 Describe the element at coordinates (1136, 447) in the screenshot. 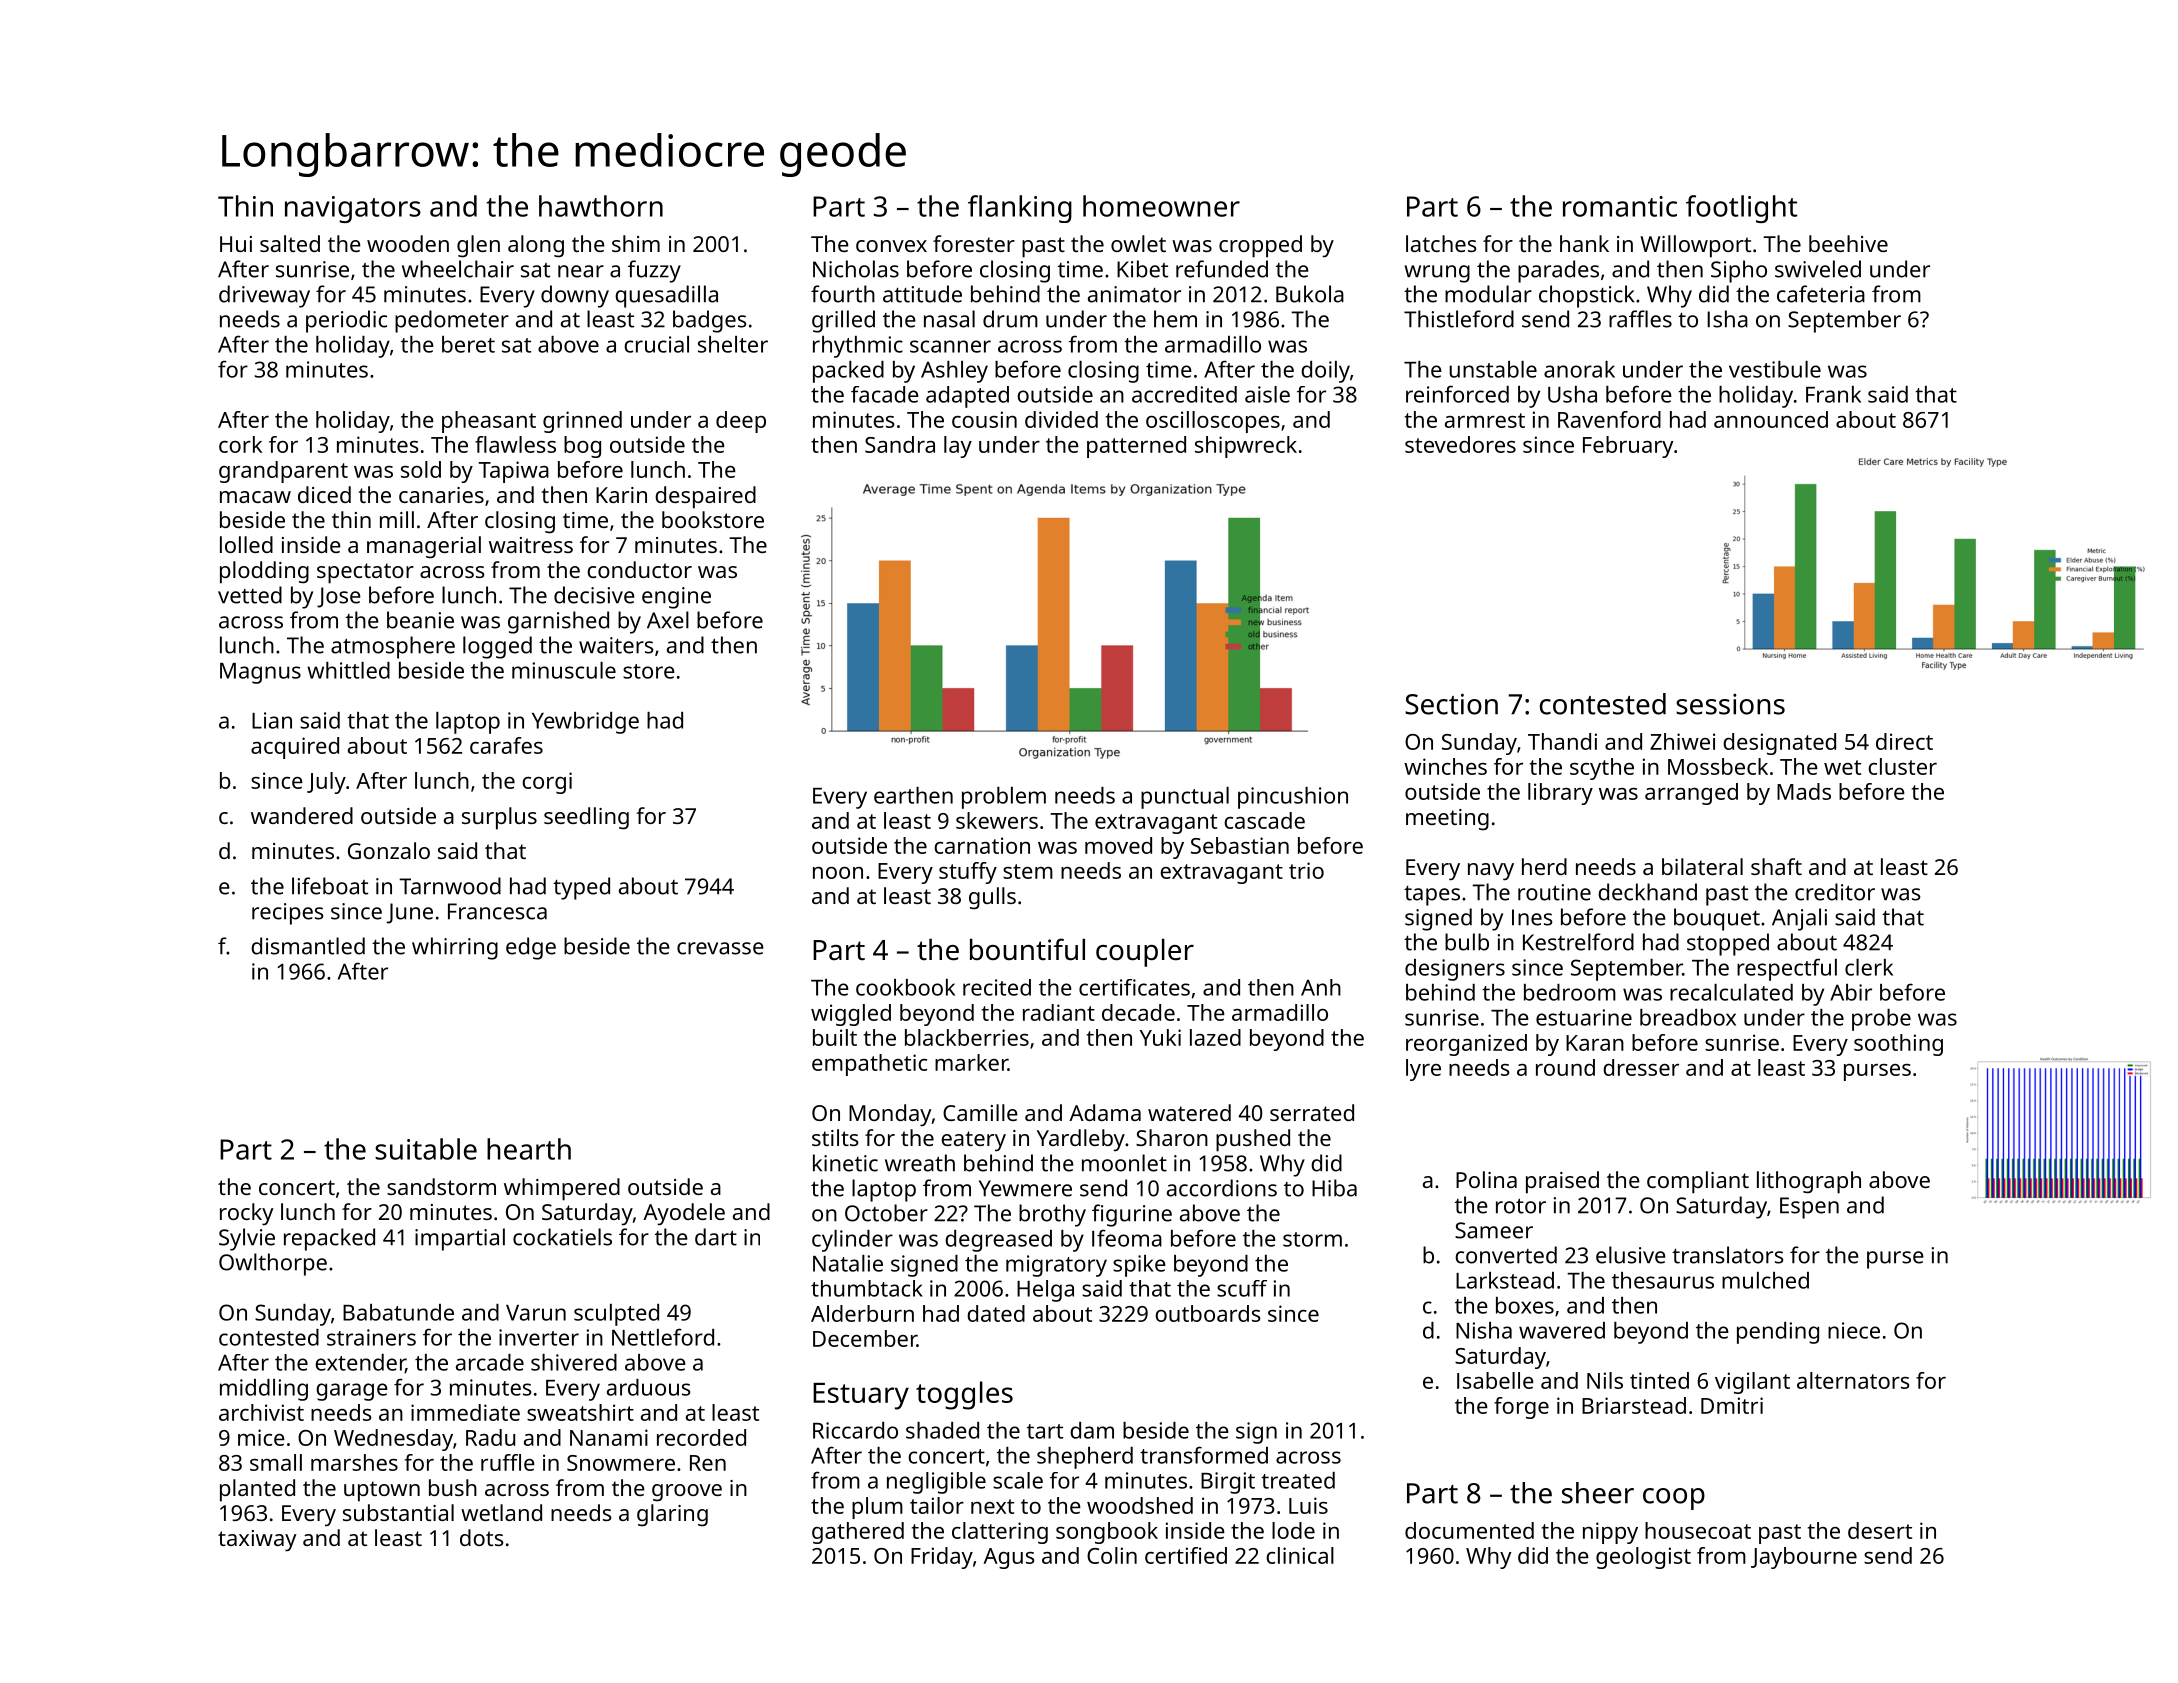

I see `patterned` at that location.
